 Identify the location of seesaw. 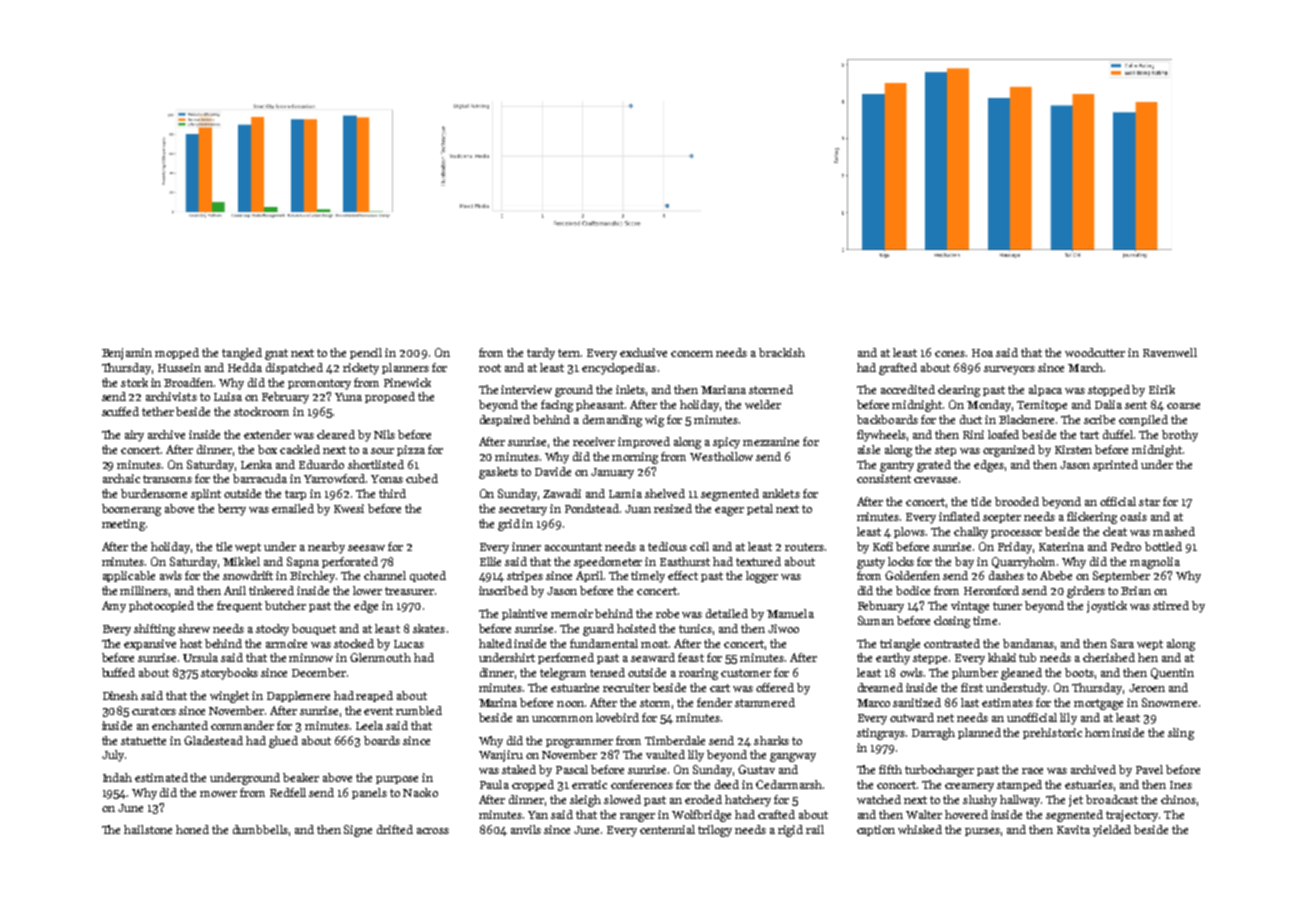
(366, 548).
